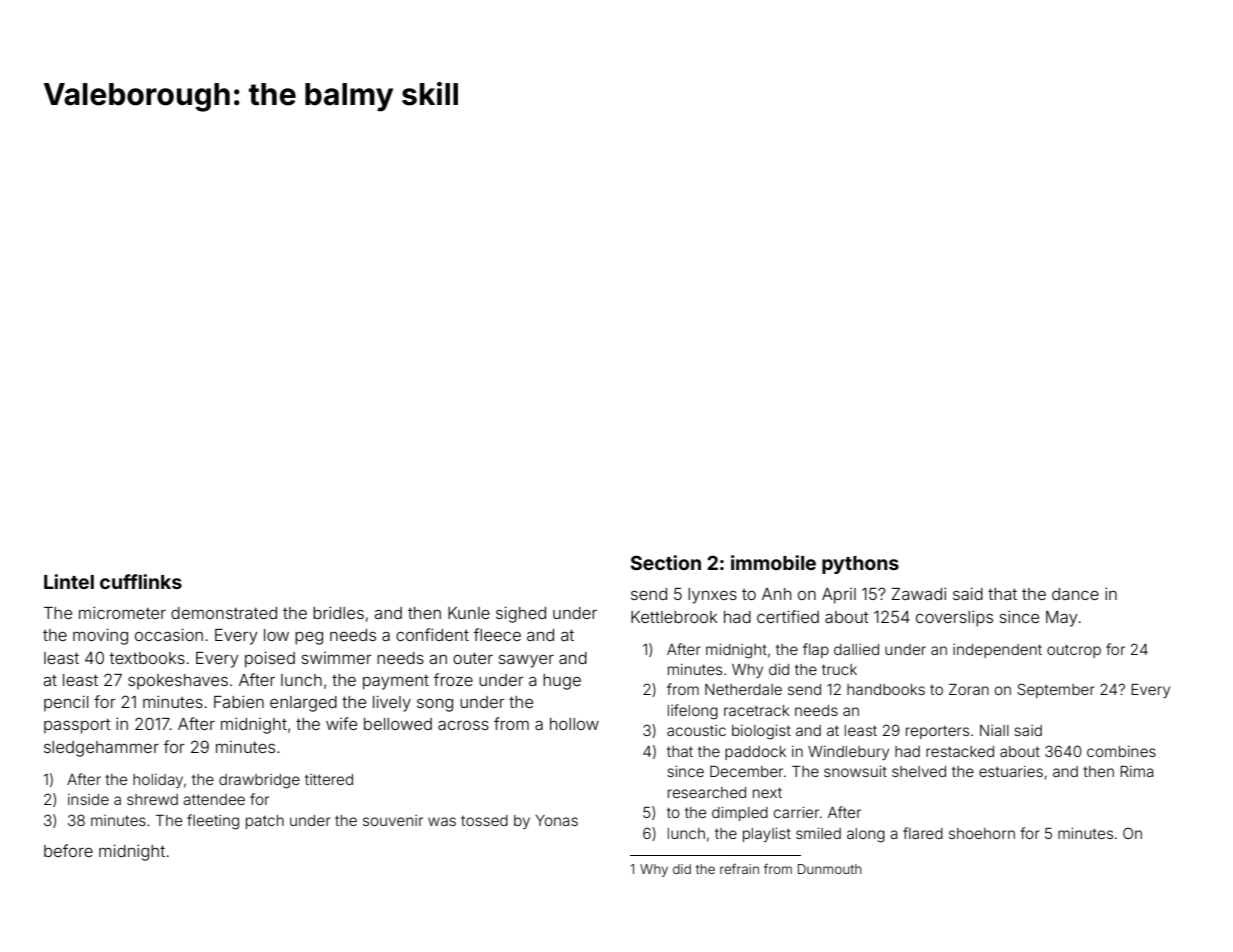 Image resolution: width=1233 pixels, height=952 pixels. What do you see at coordinates (773, 562) in the page?
I see `immobile` at bounding box center [773, 562].
